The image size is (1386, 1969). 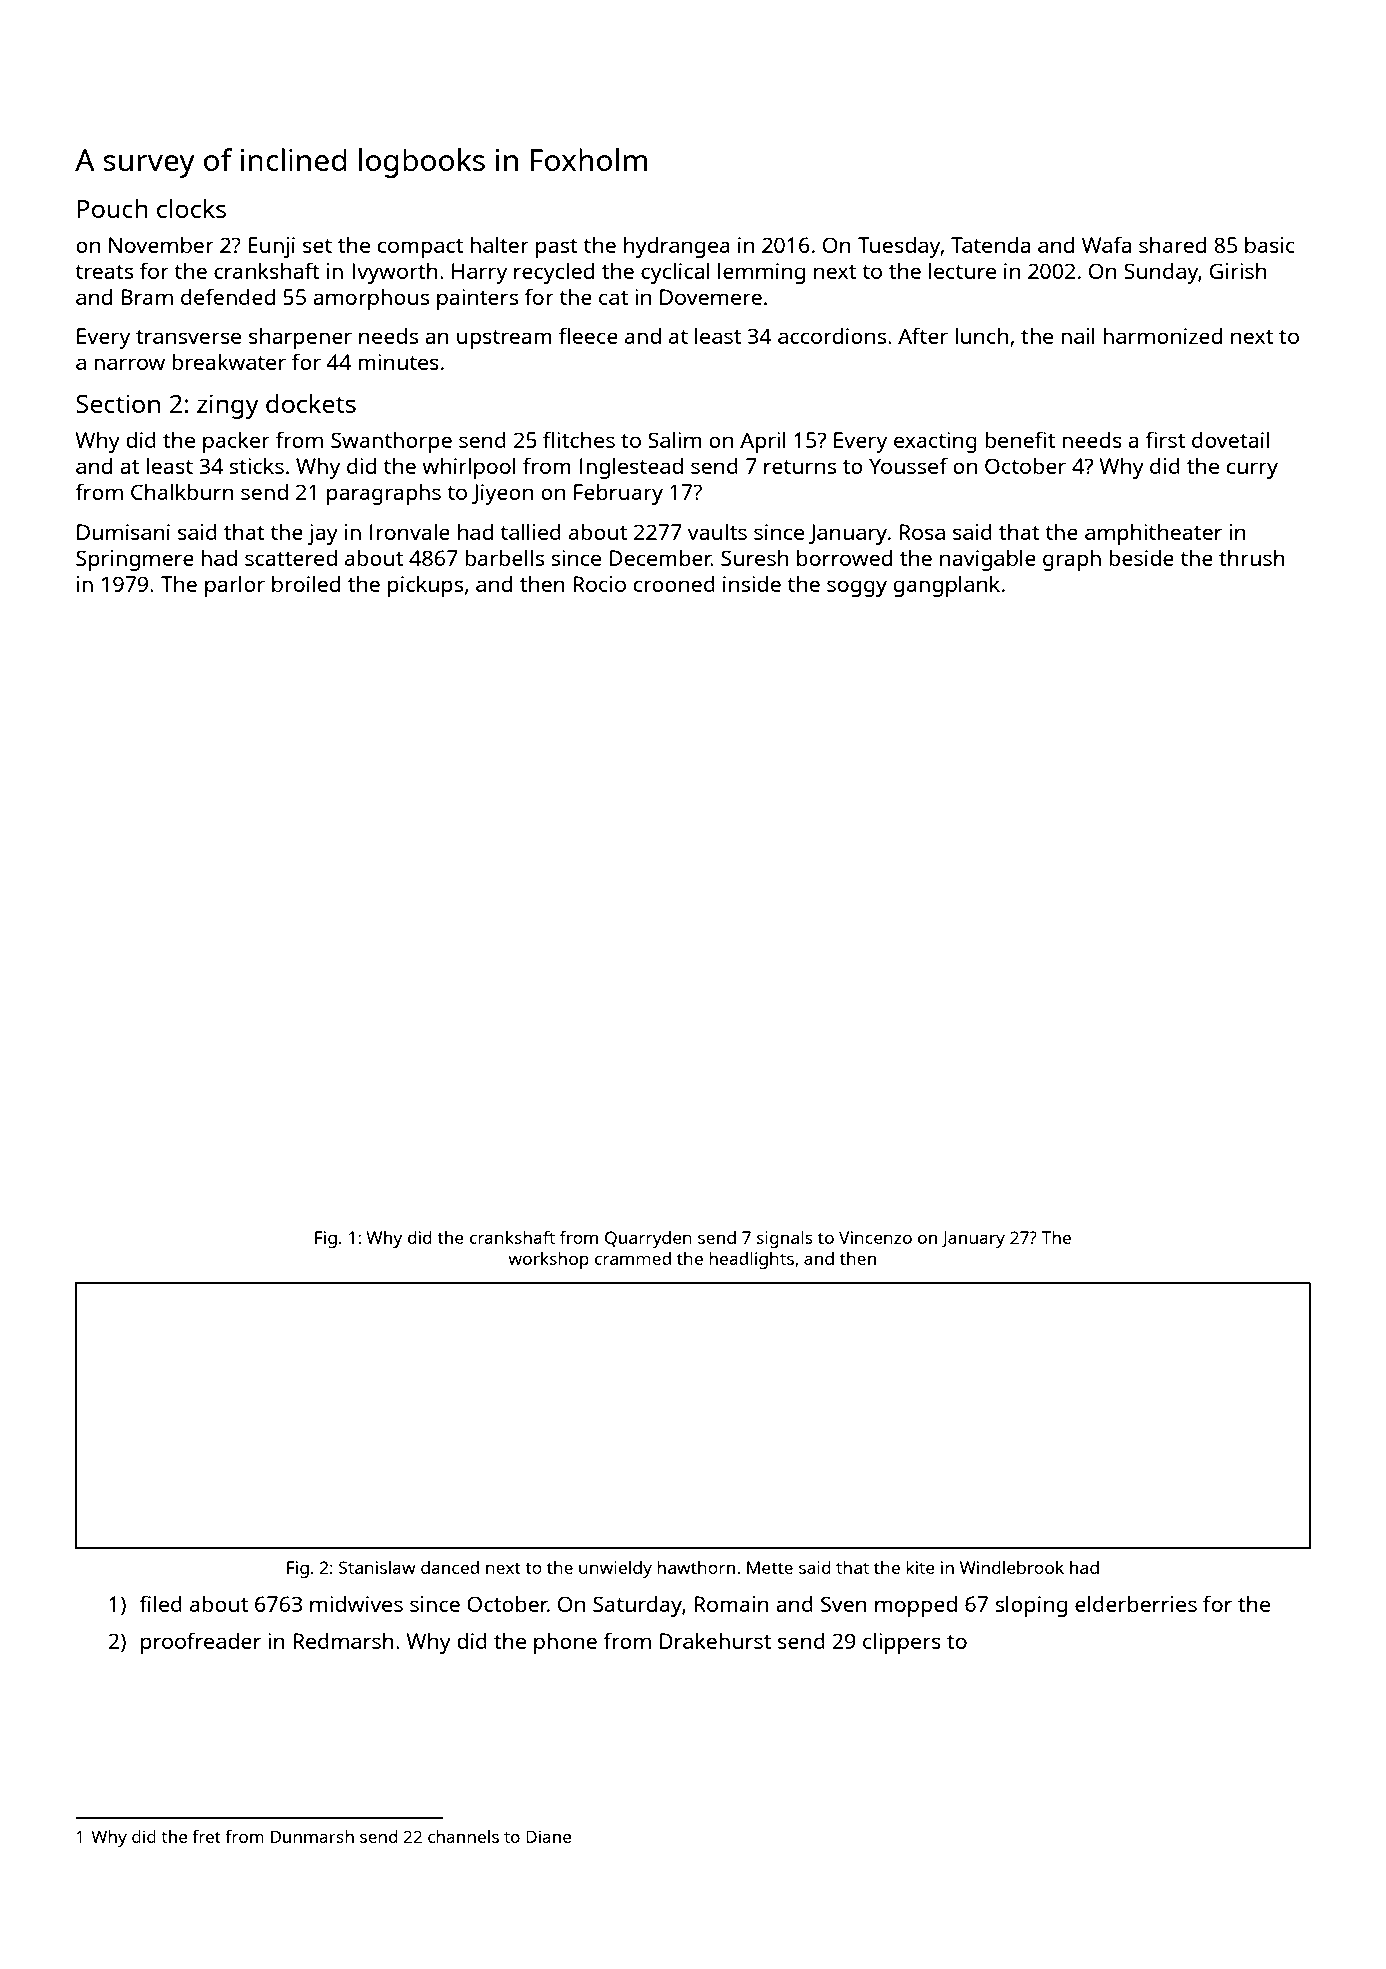 What do you see at coordinates (377, 1567) in the screenshot?
I see `Stanislaw` at bounding box center [377, 1567].
